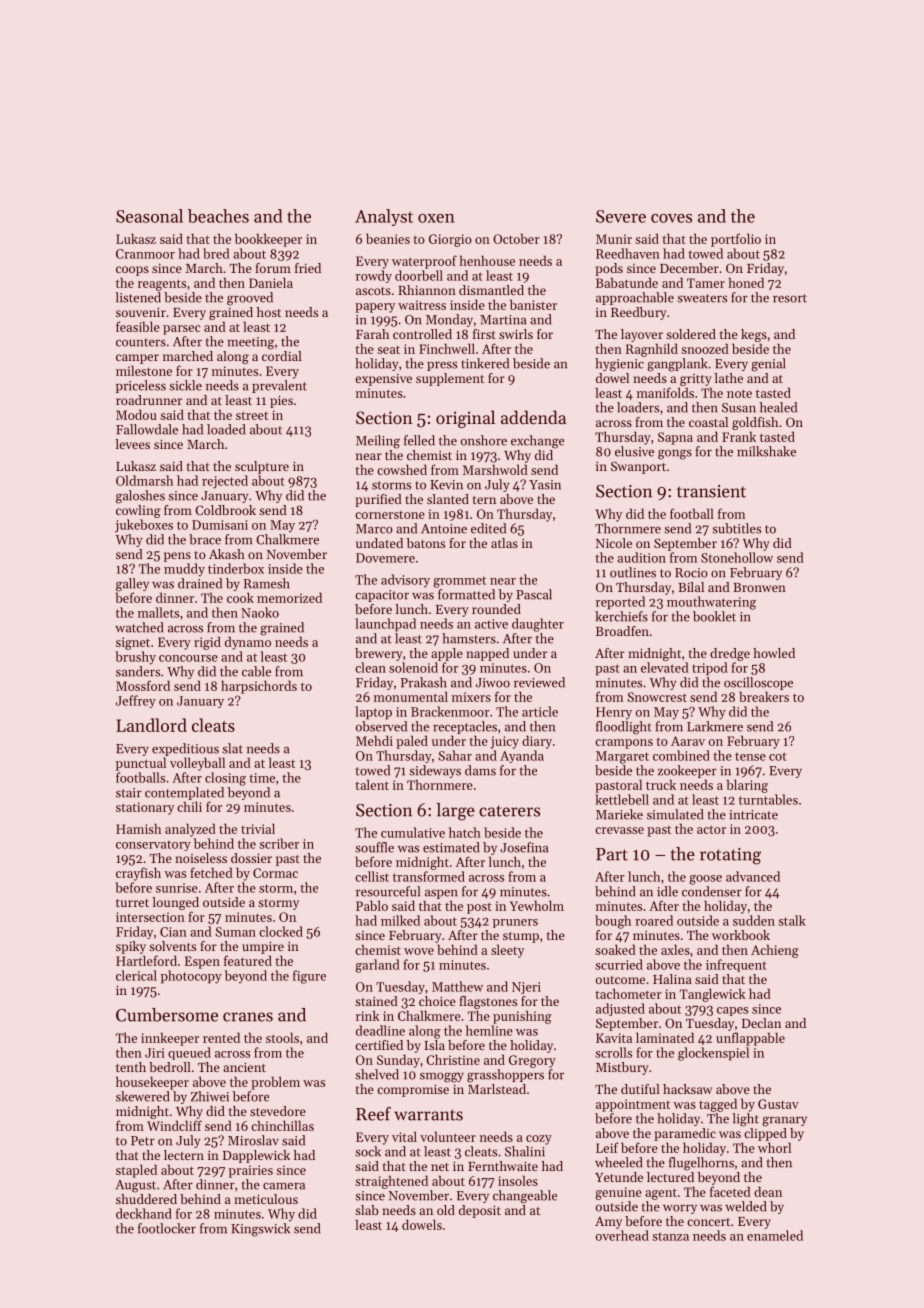 The image size is (924, 1308). Describe the element at coordinates (268, 240) in the page. I see `bookkeeper` at that location.
